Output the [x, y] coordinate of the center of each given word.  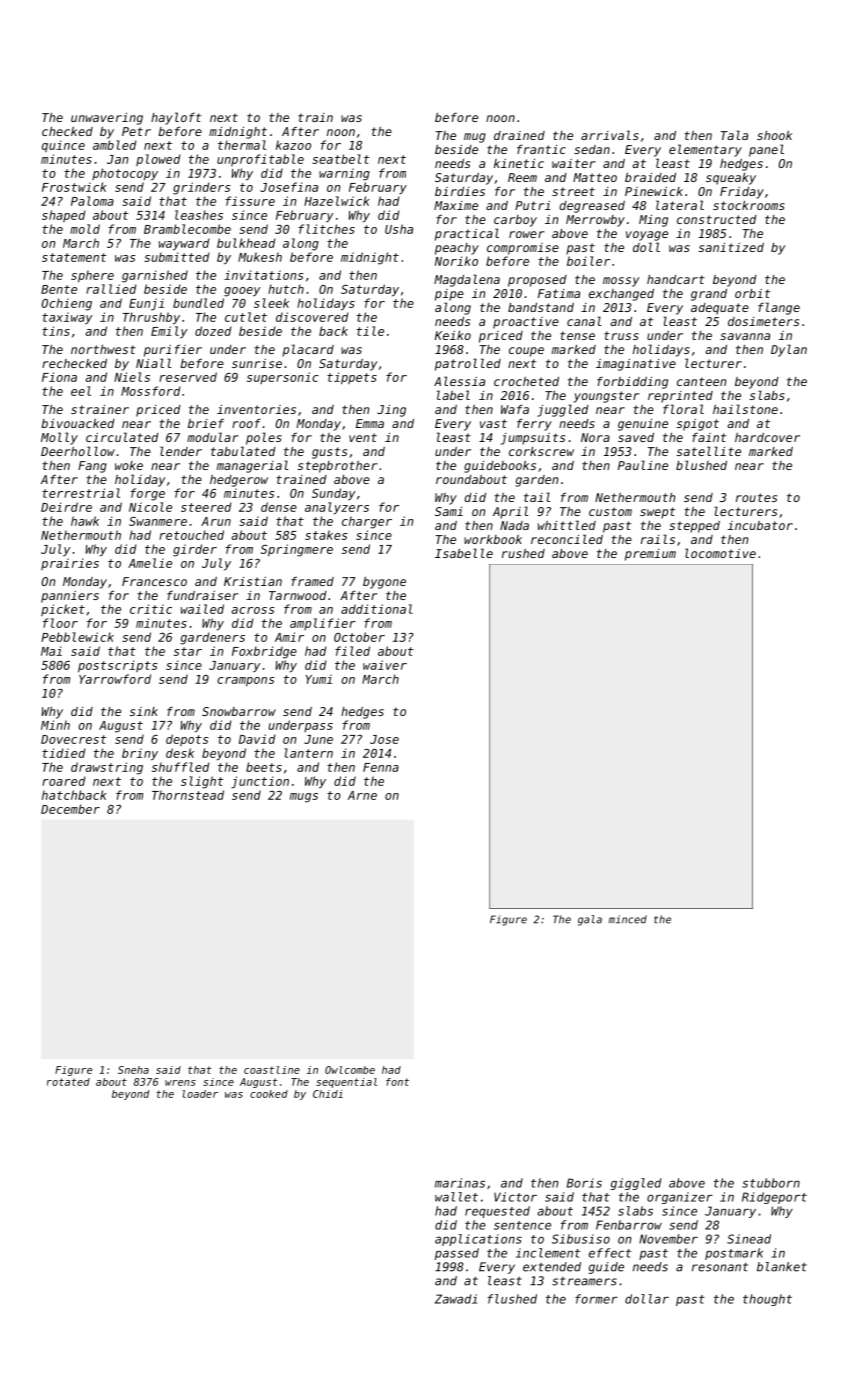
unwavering [107, 119]
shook [774, 135]
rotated [68, 1082]
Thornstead [188, 795]
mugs [304, 798]
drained [519, 135]
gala [590, 920]
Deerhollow [78, 451]
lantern [308, 753]
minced [628, 919]
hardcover [767, 437]
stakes [326, 535]
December [70, 809]
